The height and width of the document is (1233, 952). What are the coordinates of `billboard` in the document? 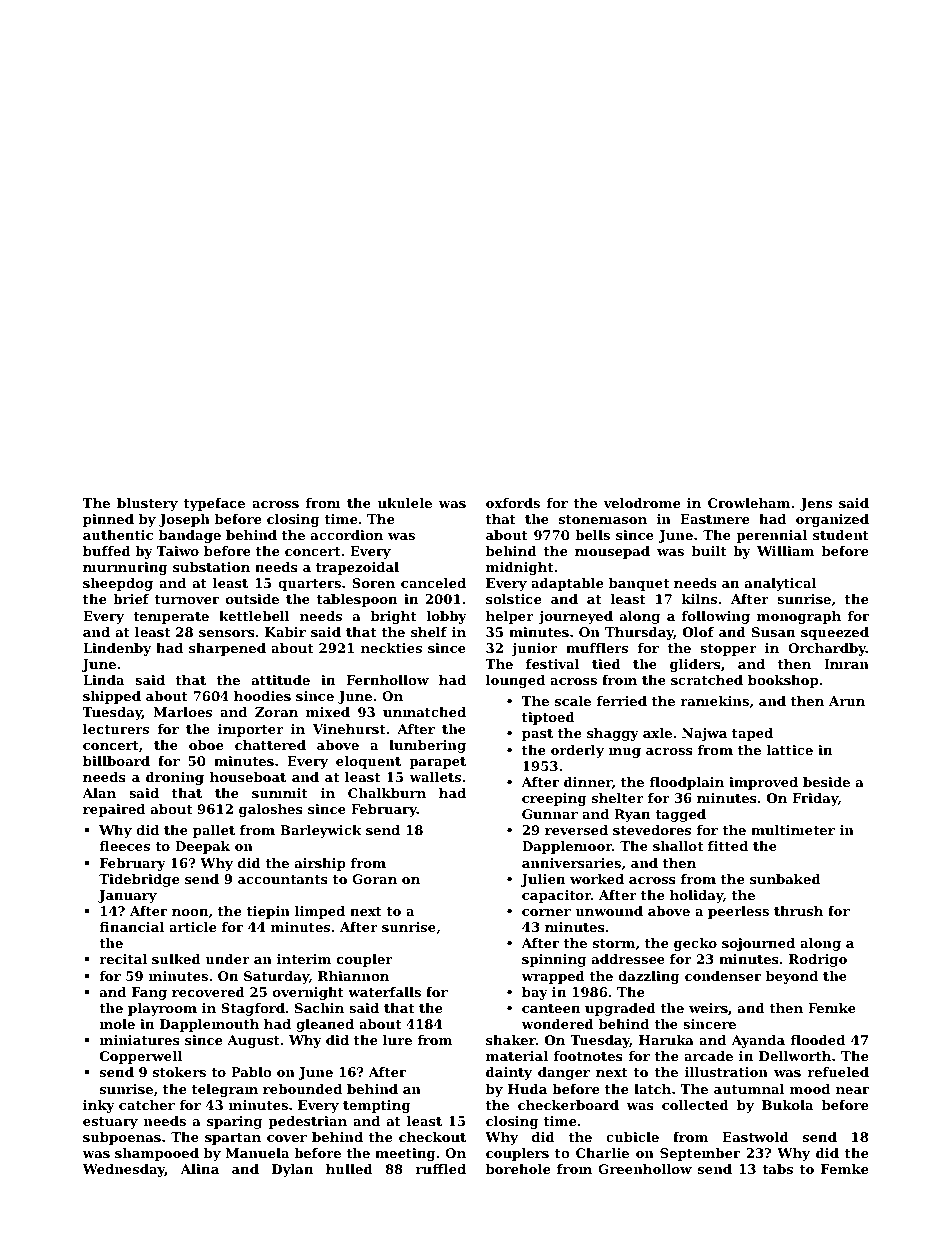 It's located at (116, 761).
